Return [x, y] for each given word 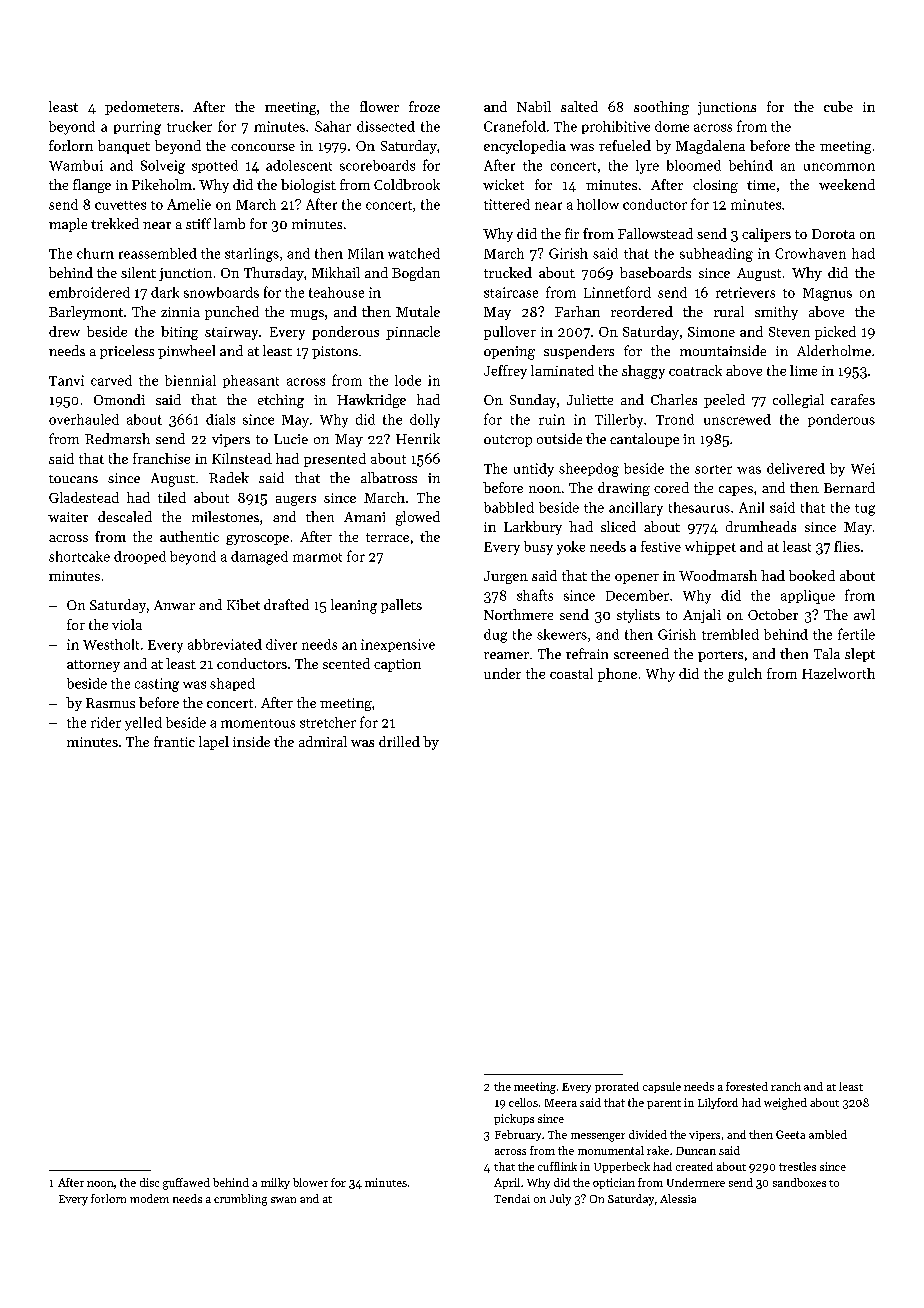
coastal [571, 673]
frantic [174, 741]
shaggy [643, 372]
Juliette [590, 399]
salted [579, 106]
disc [149, 1182]
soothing [661, 108]
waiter [68, 517]
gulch [745, 675]
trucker [189, 126]
